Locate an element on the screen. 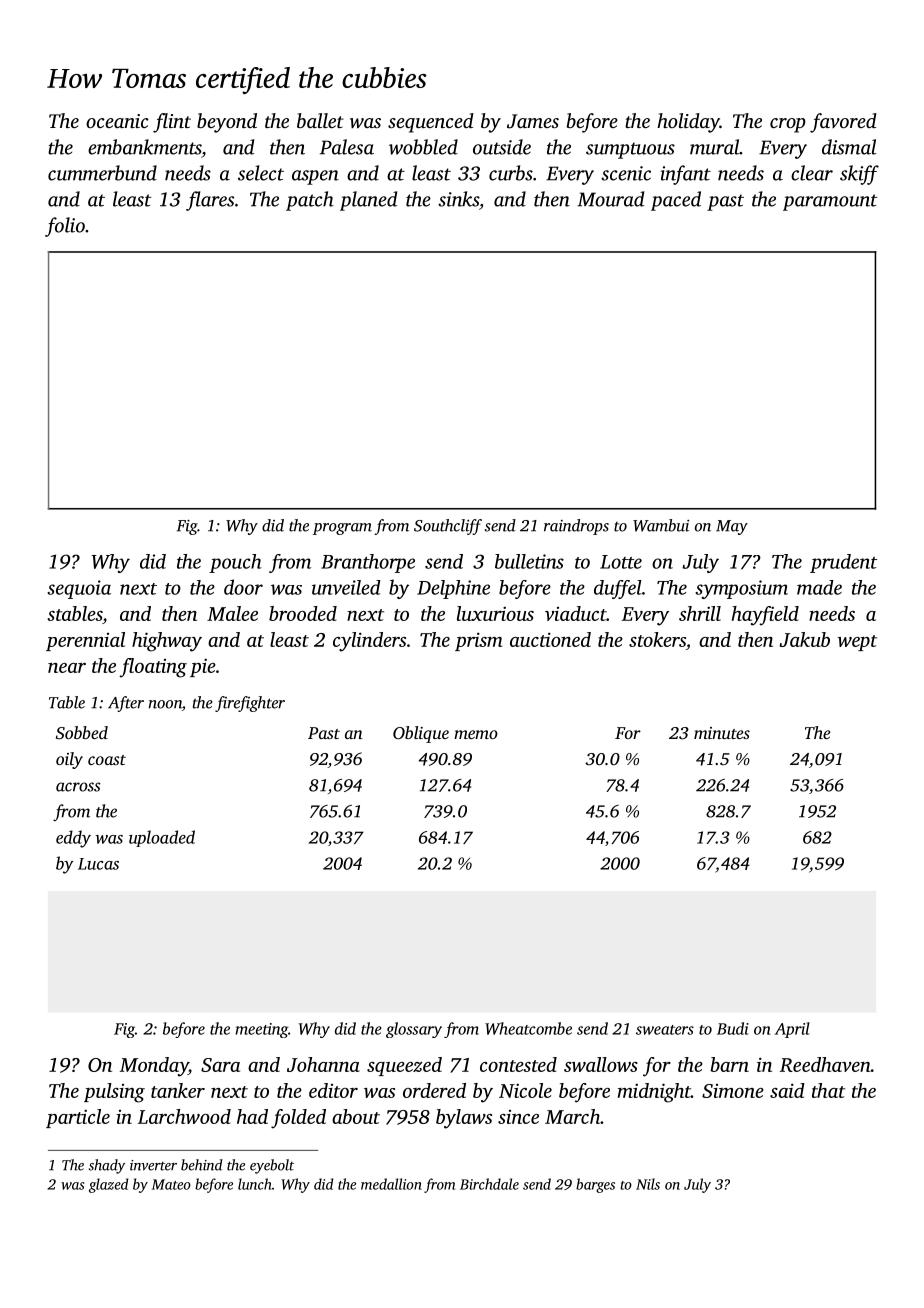 This screenshot has height=1308, width=924. Wheatcombe is located at coordinates (528, 1028).
